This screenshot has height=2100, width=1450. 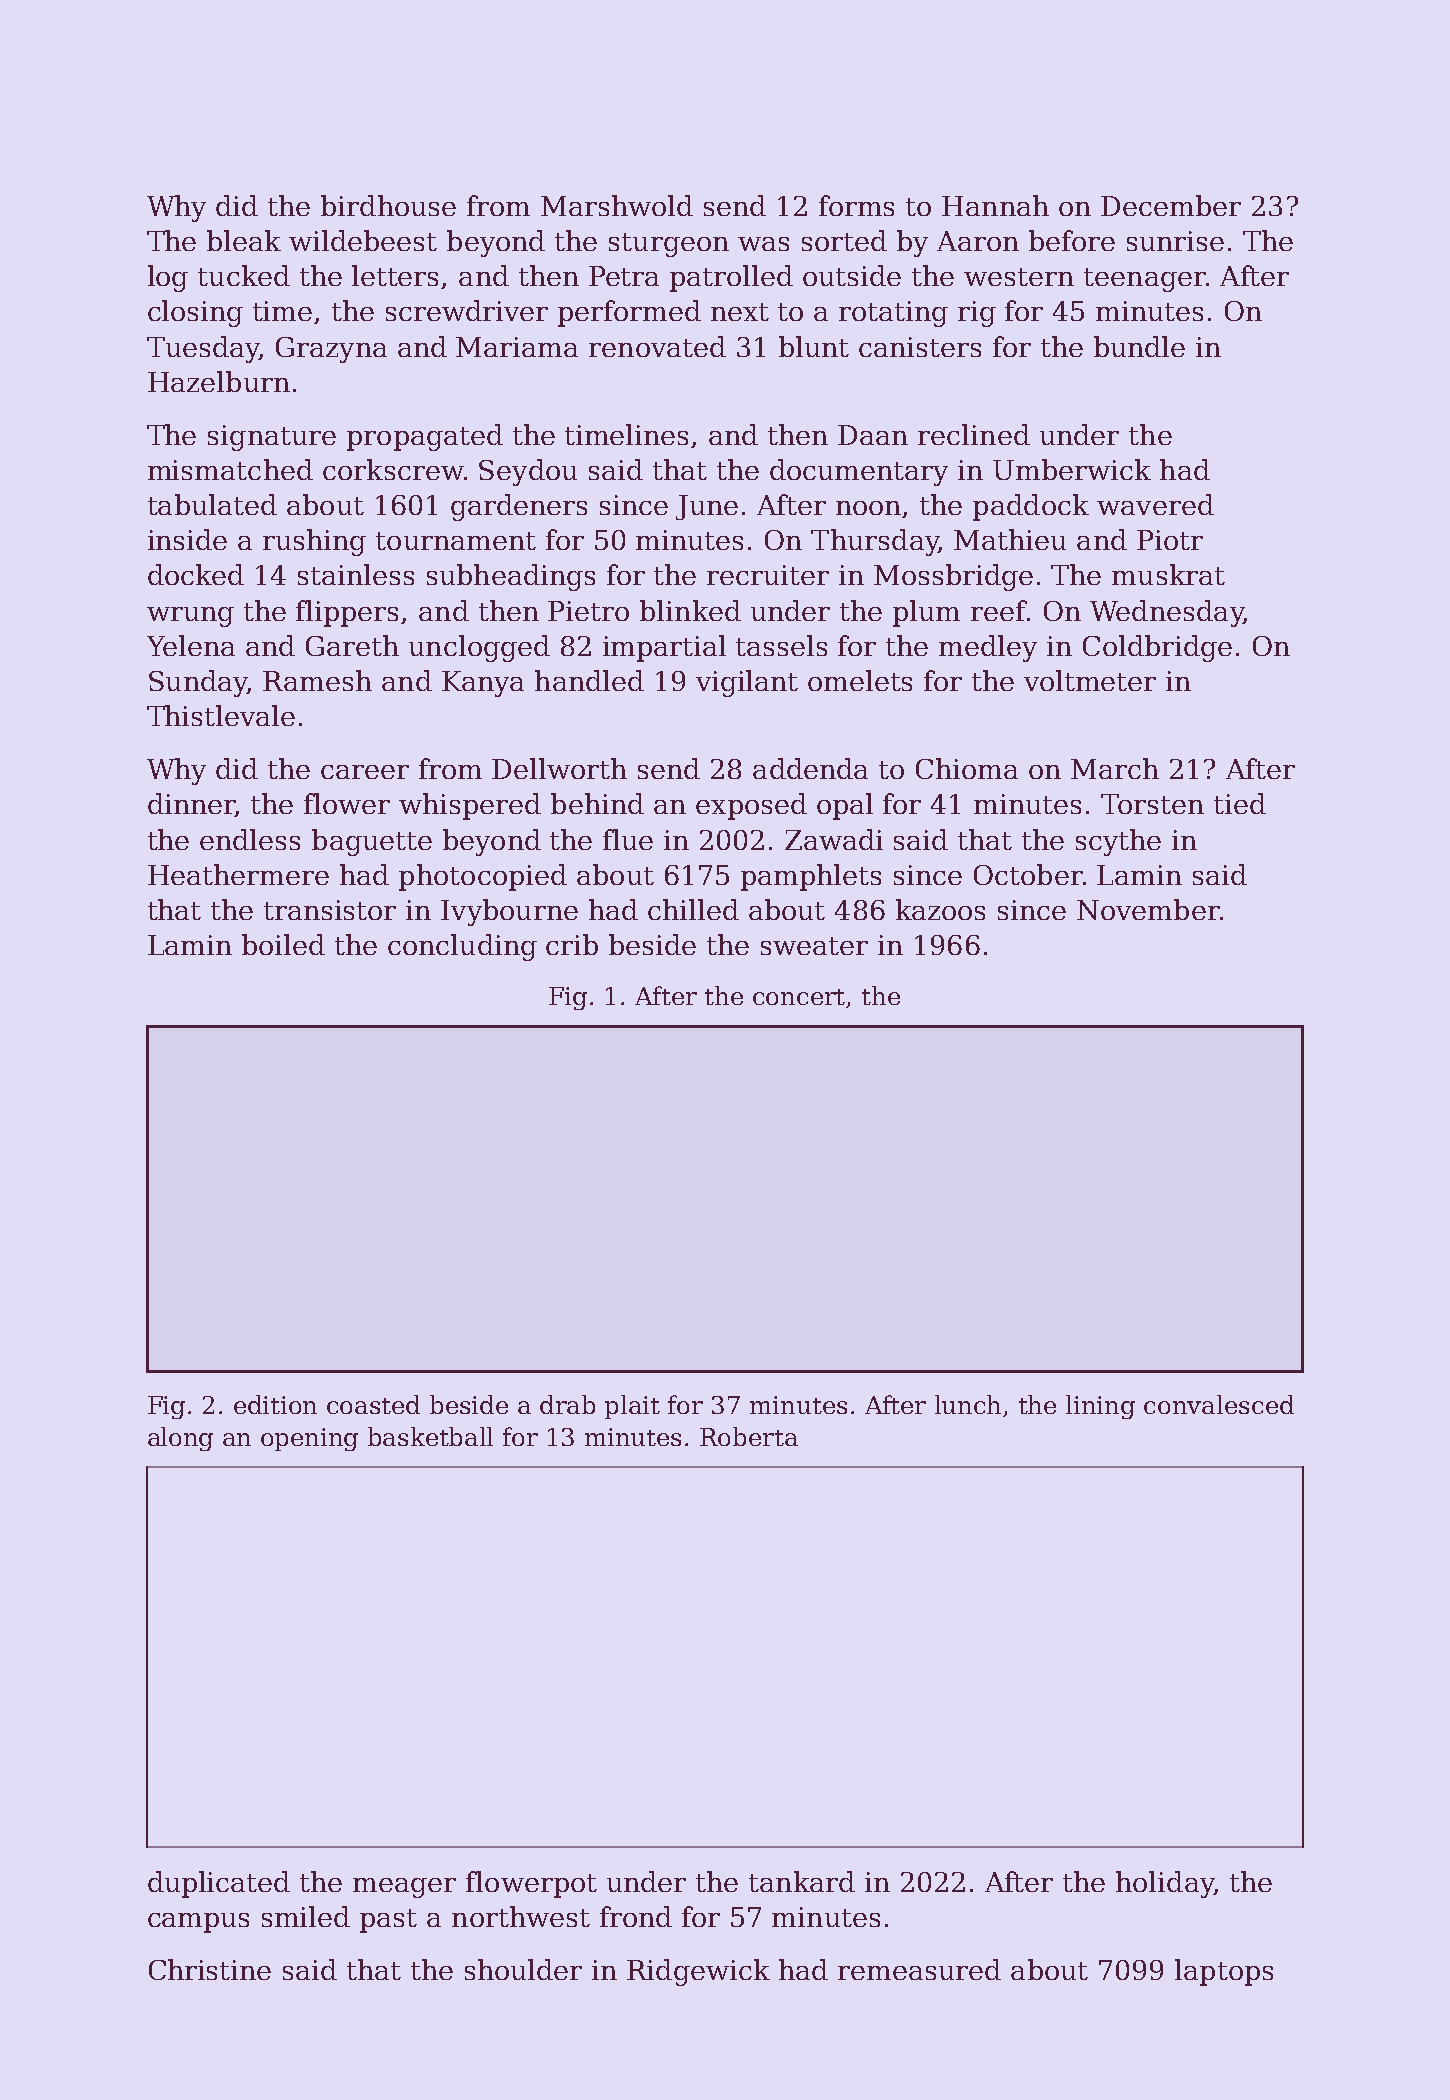 I want to click on sweater, so click(x=814, y=946).
